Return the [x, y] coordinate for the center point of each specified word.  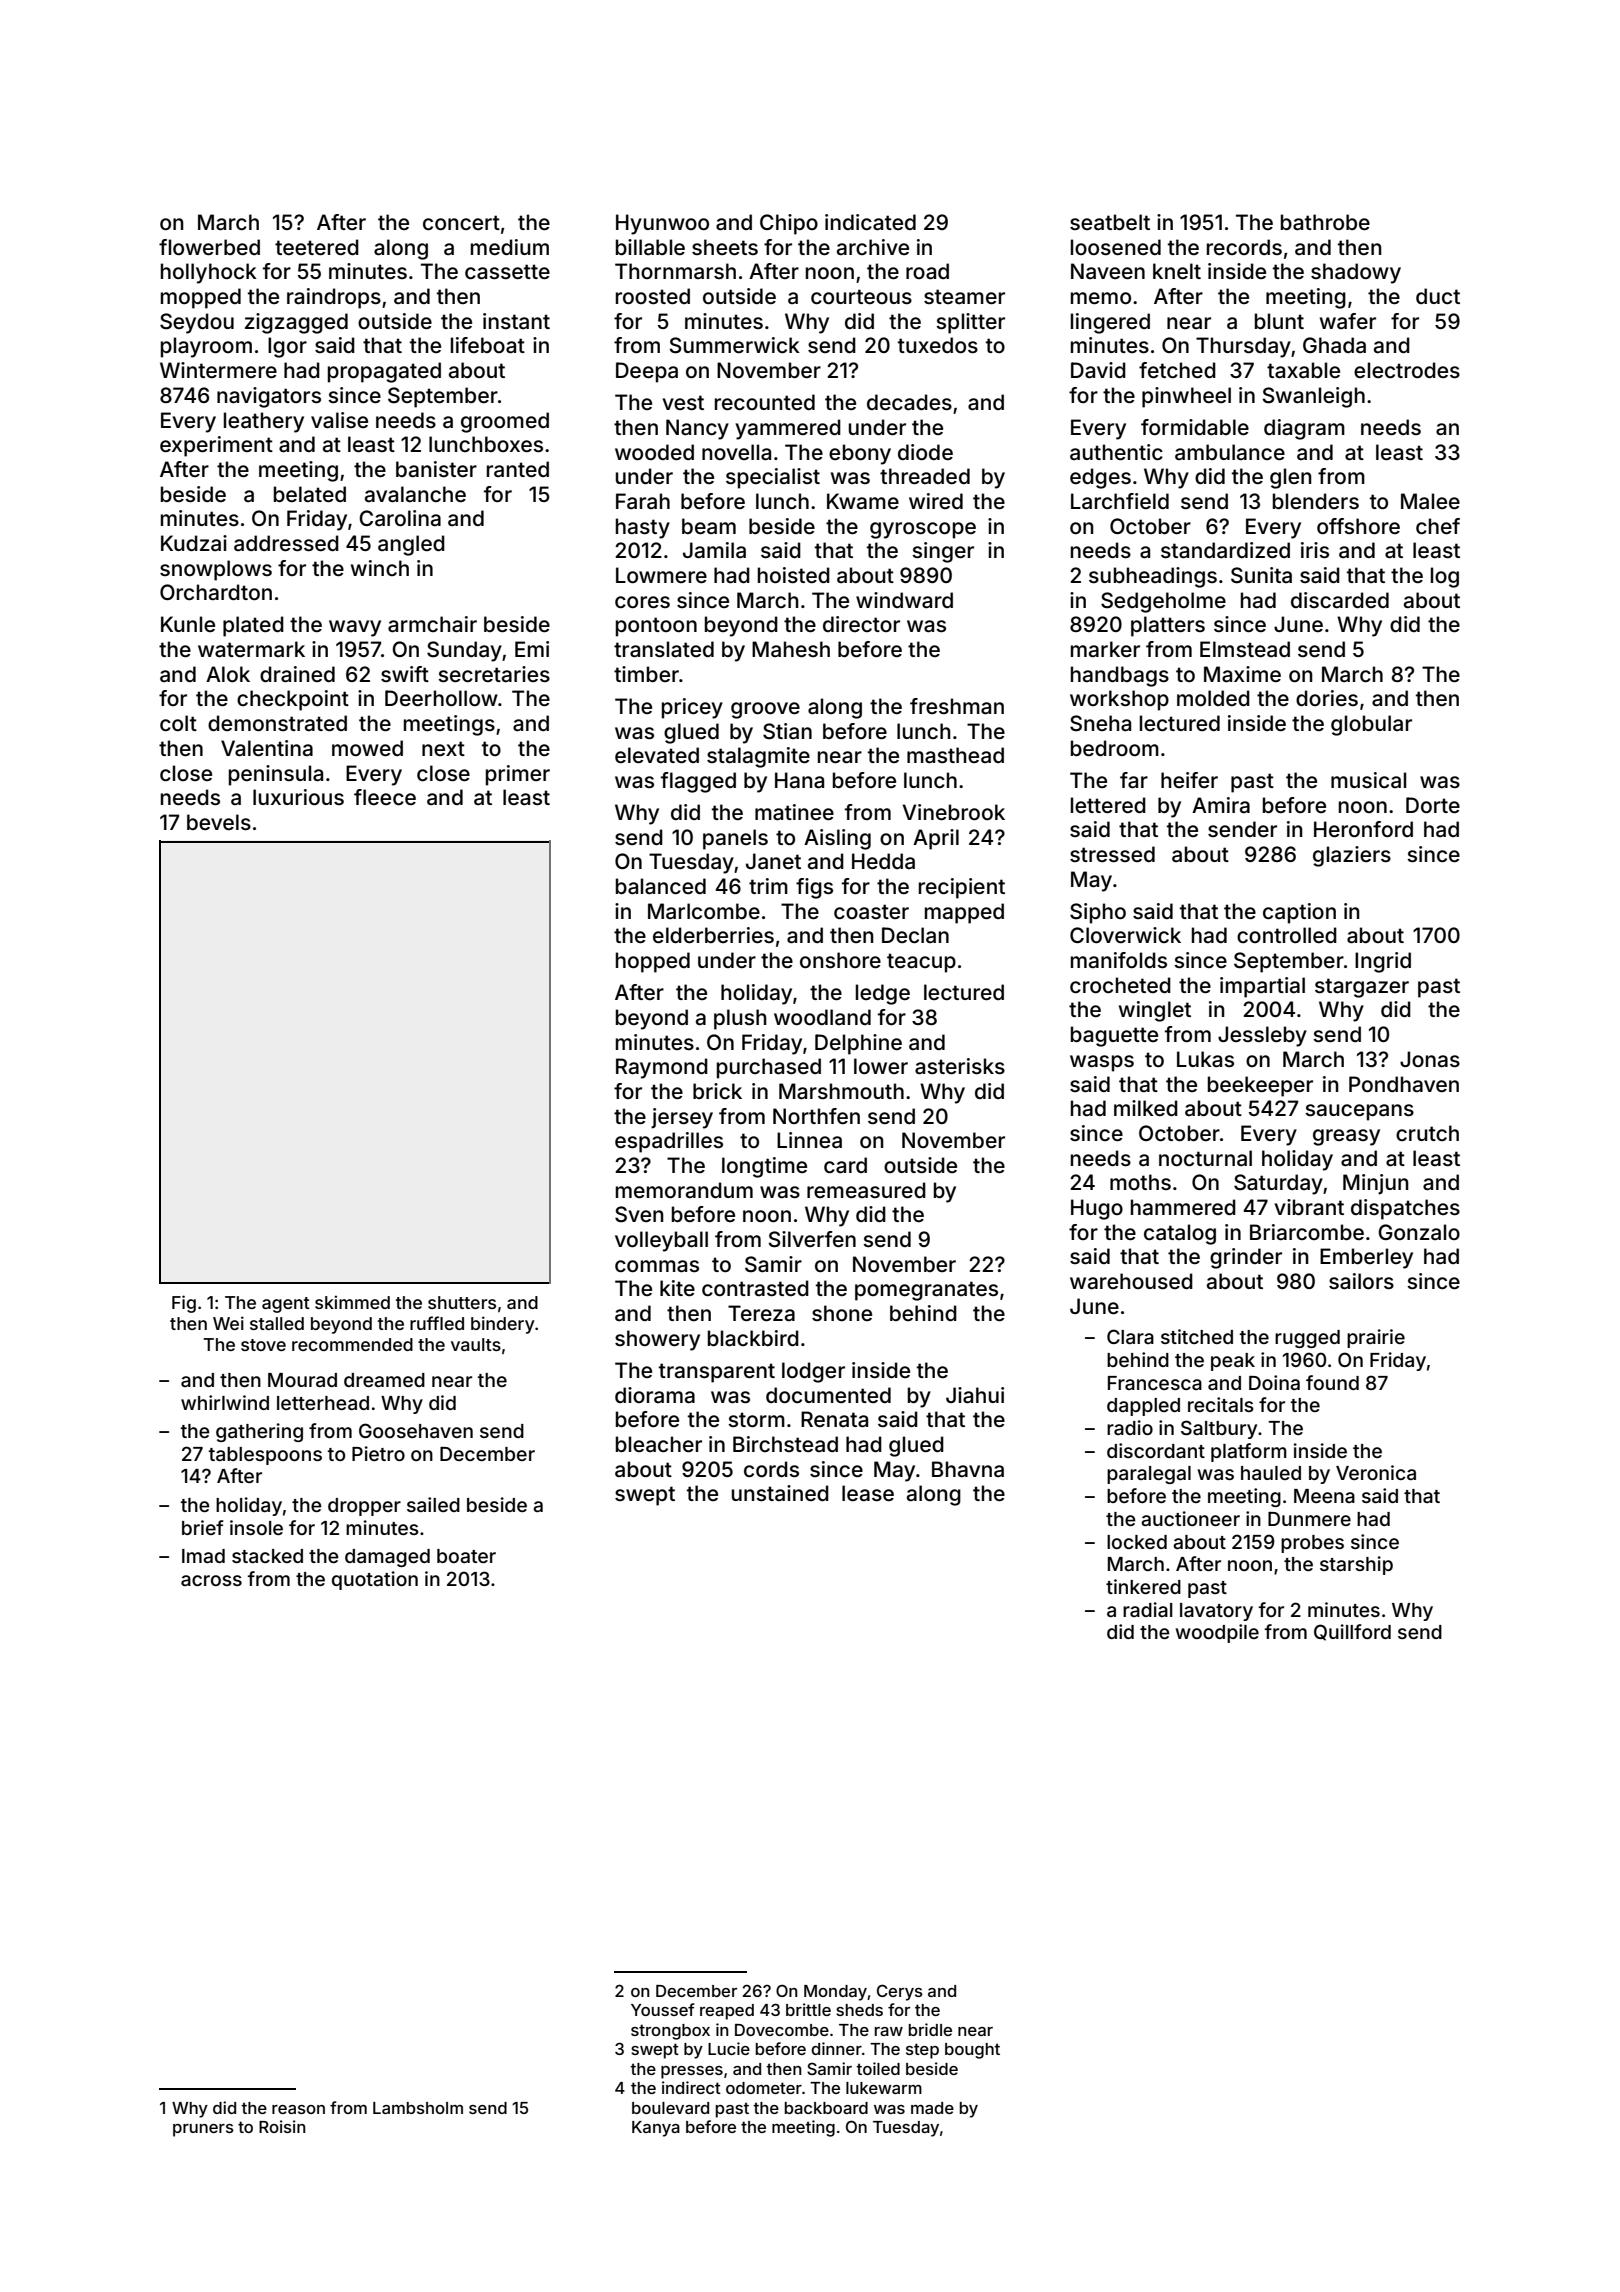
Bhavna [968, 1469]
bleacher [659, 1444]
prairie [1376, 1338]
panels [735, 839]
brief [202, 1527]
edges [1100, 478]
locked [1137, 1542]
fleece [385, 797]
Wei [228, 1323]
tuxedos [938, 345]
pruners [203, 2130]
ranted [518, 469]
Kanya [656, 2129]
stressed [1112, 854]
